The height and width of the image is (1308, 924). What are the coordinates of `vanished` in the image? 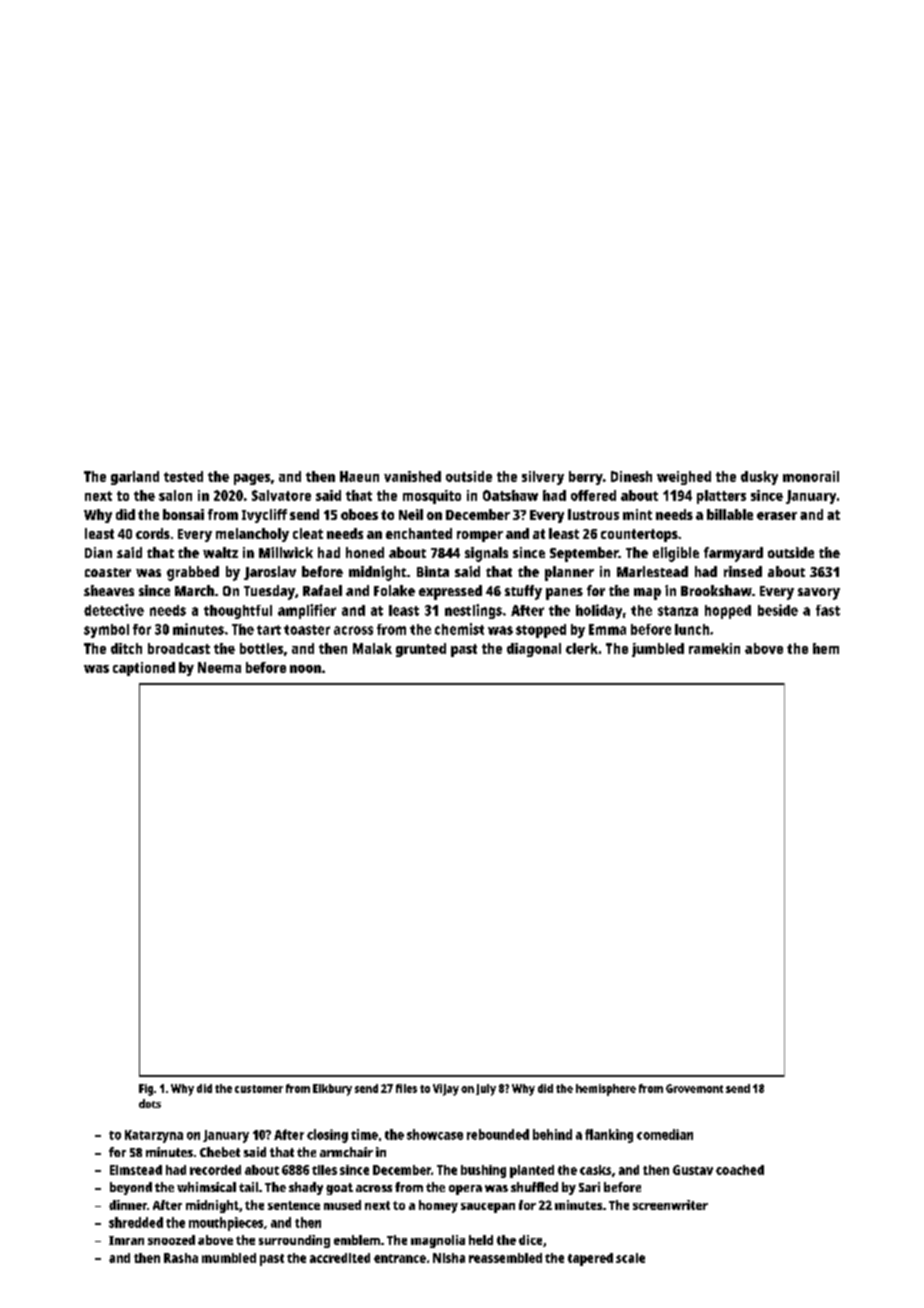 It's located at (412, 476).
